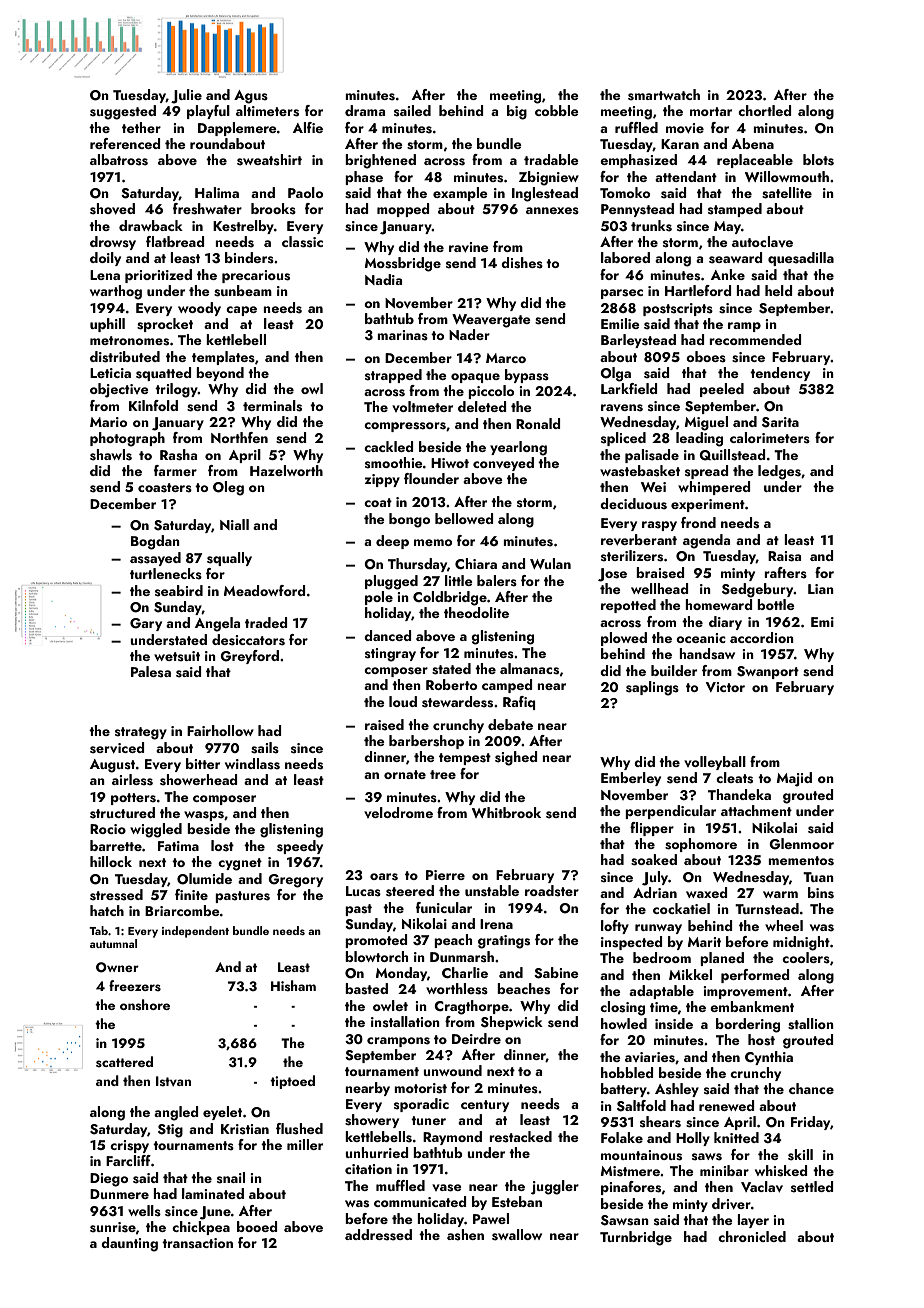 The width and height of the screenshot is (924, 1308). What do you see at coordinates (165, 488) in the screenshot?
I see `coasters` at bounding box center [165, 488].
